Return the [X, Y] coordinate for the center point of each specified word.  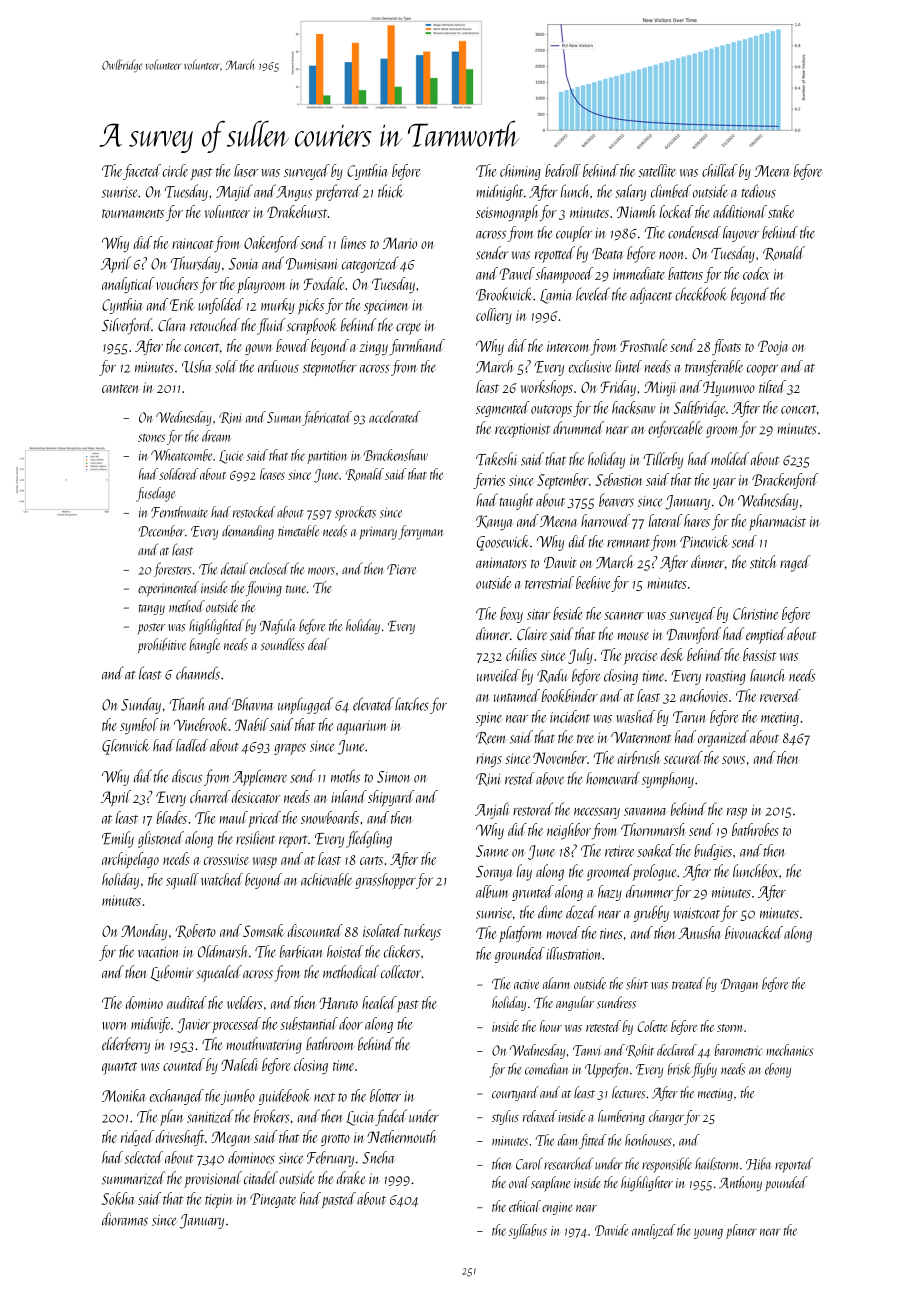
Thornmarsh [653, 829]
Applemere [259, 777]
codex [756, 273]
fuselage [155, 494]
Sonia [244, 264]
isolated [383, 930]
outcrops [551, 411]
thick [391, 191]
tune [296, 589]
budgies [713, 852]
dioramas [125, 1219]
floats [726, 347]
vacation [158, 952]
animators [501, 563]
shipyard [391, 798]
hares [697, 520]
